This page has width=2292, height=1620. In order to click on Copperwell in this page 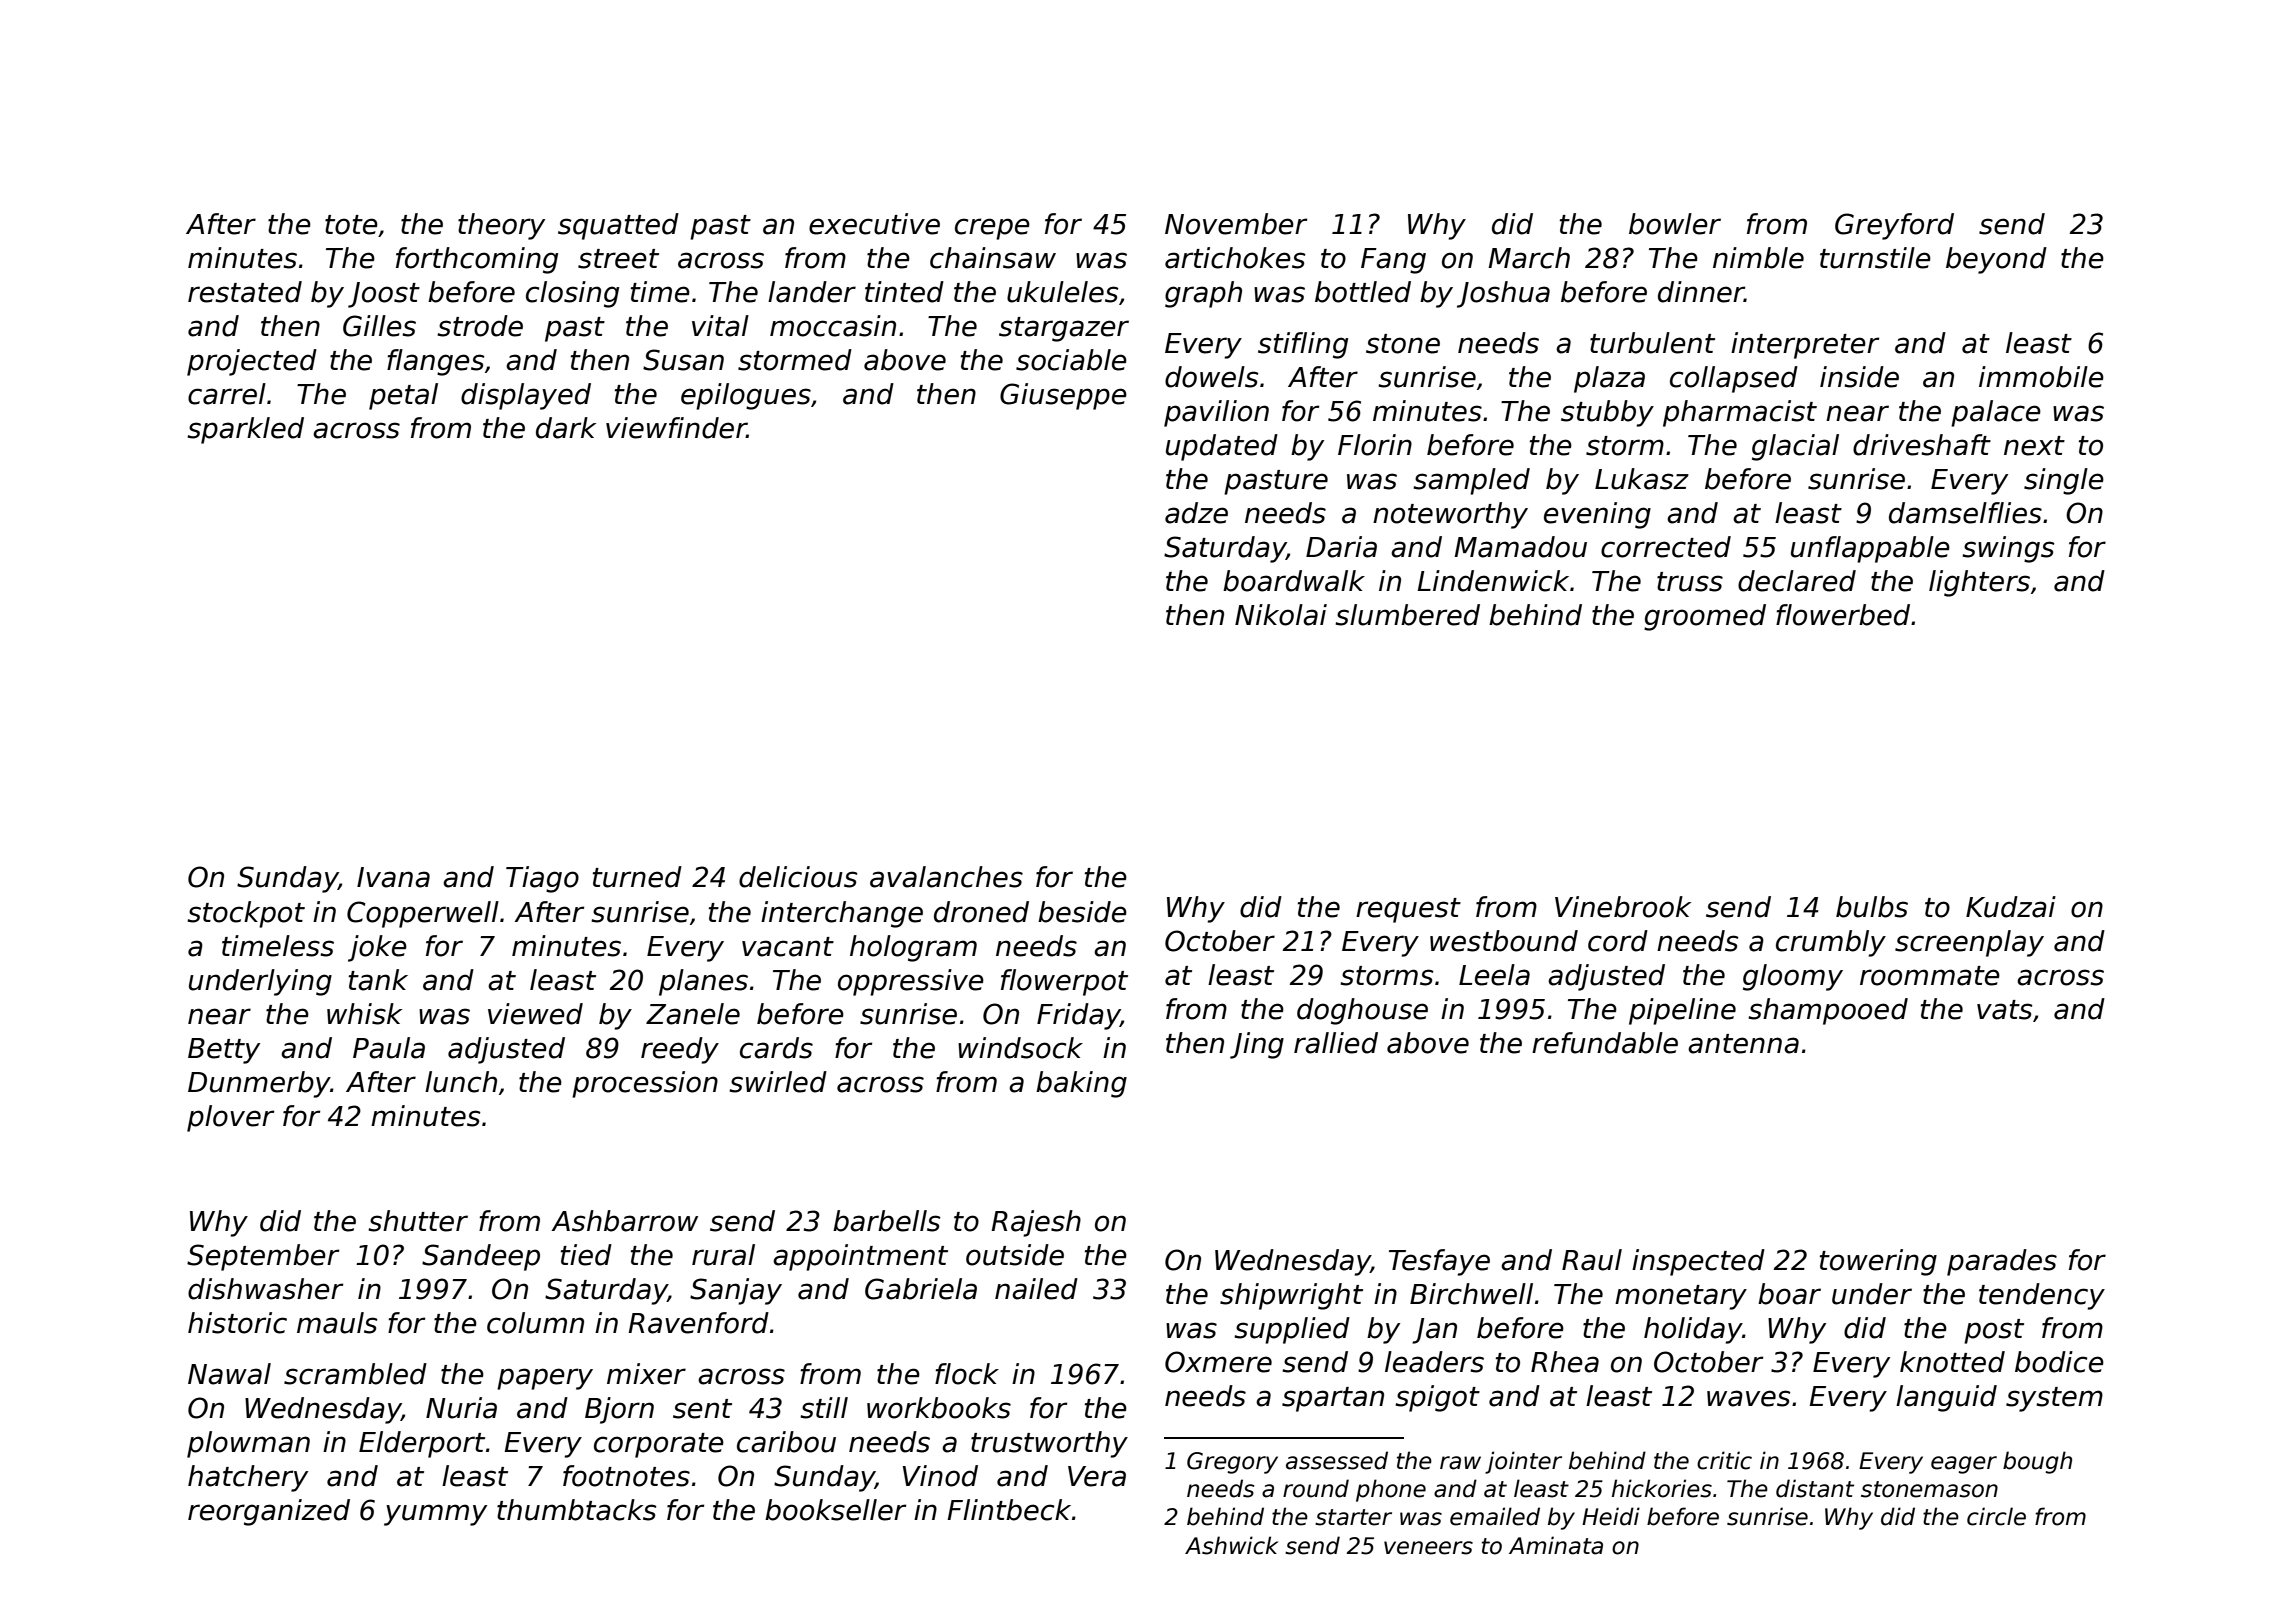, I will do `click(423, 914)`.
